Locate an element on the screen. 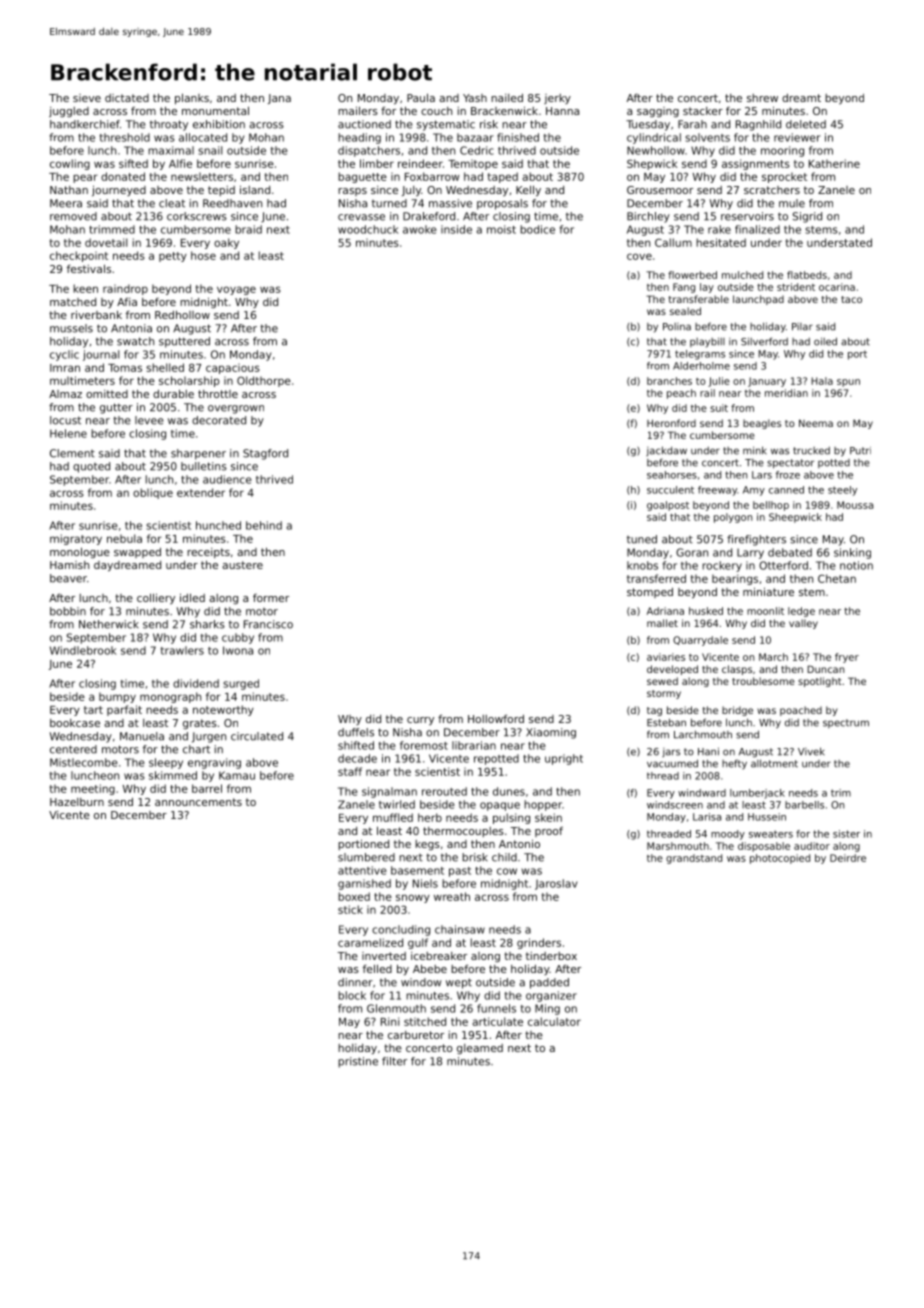 This screenshot has height=1308, width=924. dreamt is located at coordinates (801, 98).
